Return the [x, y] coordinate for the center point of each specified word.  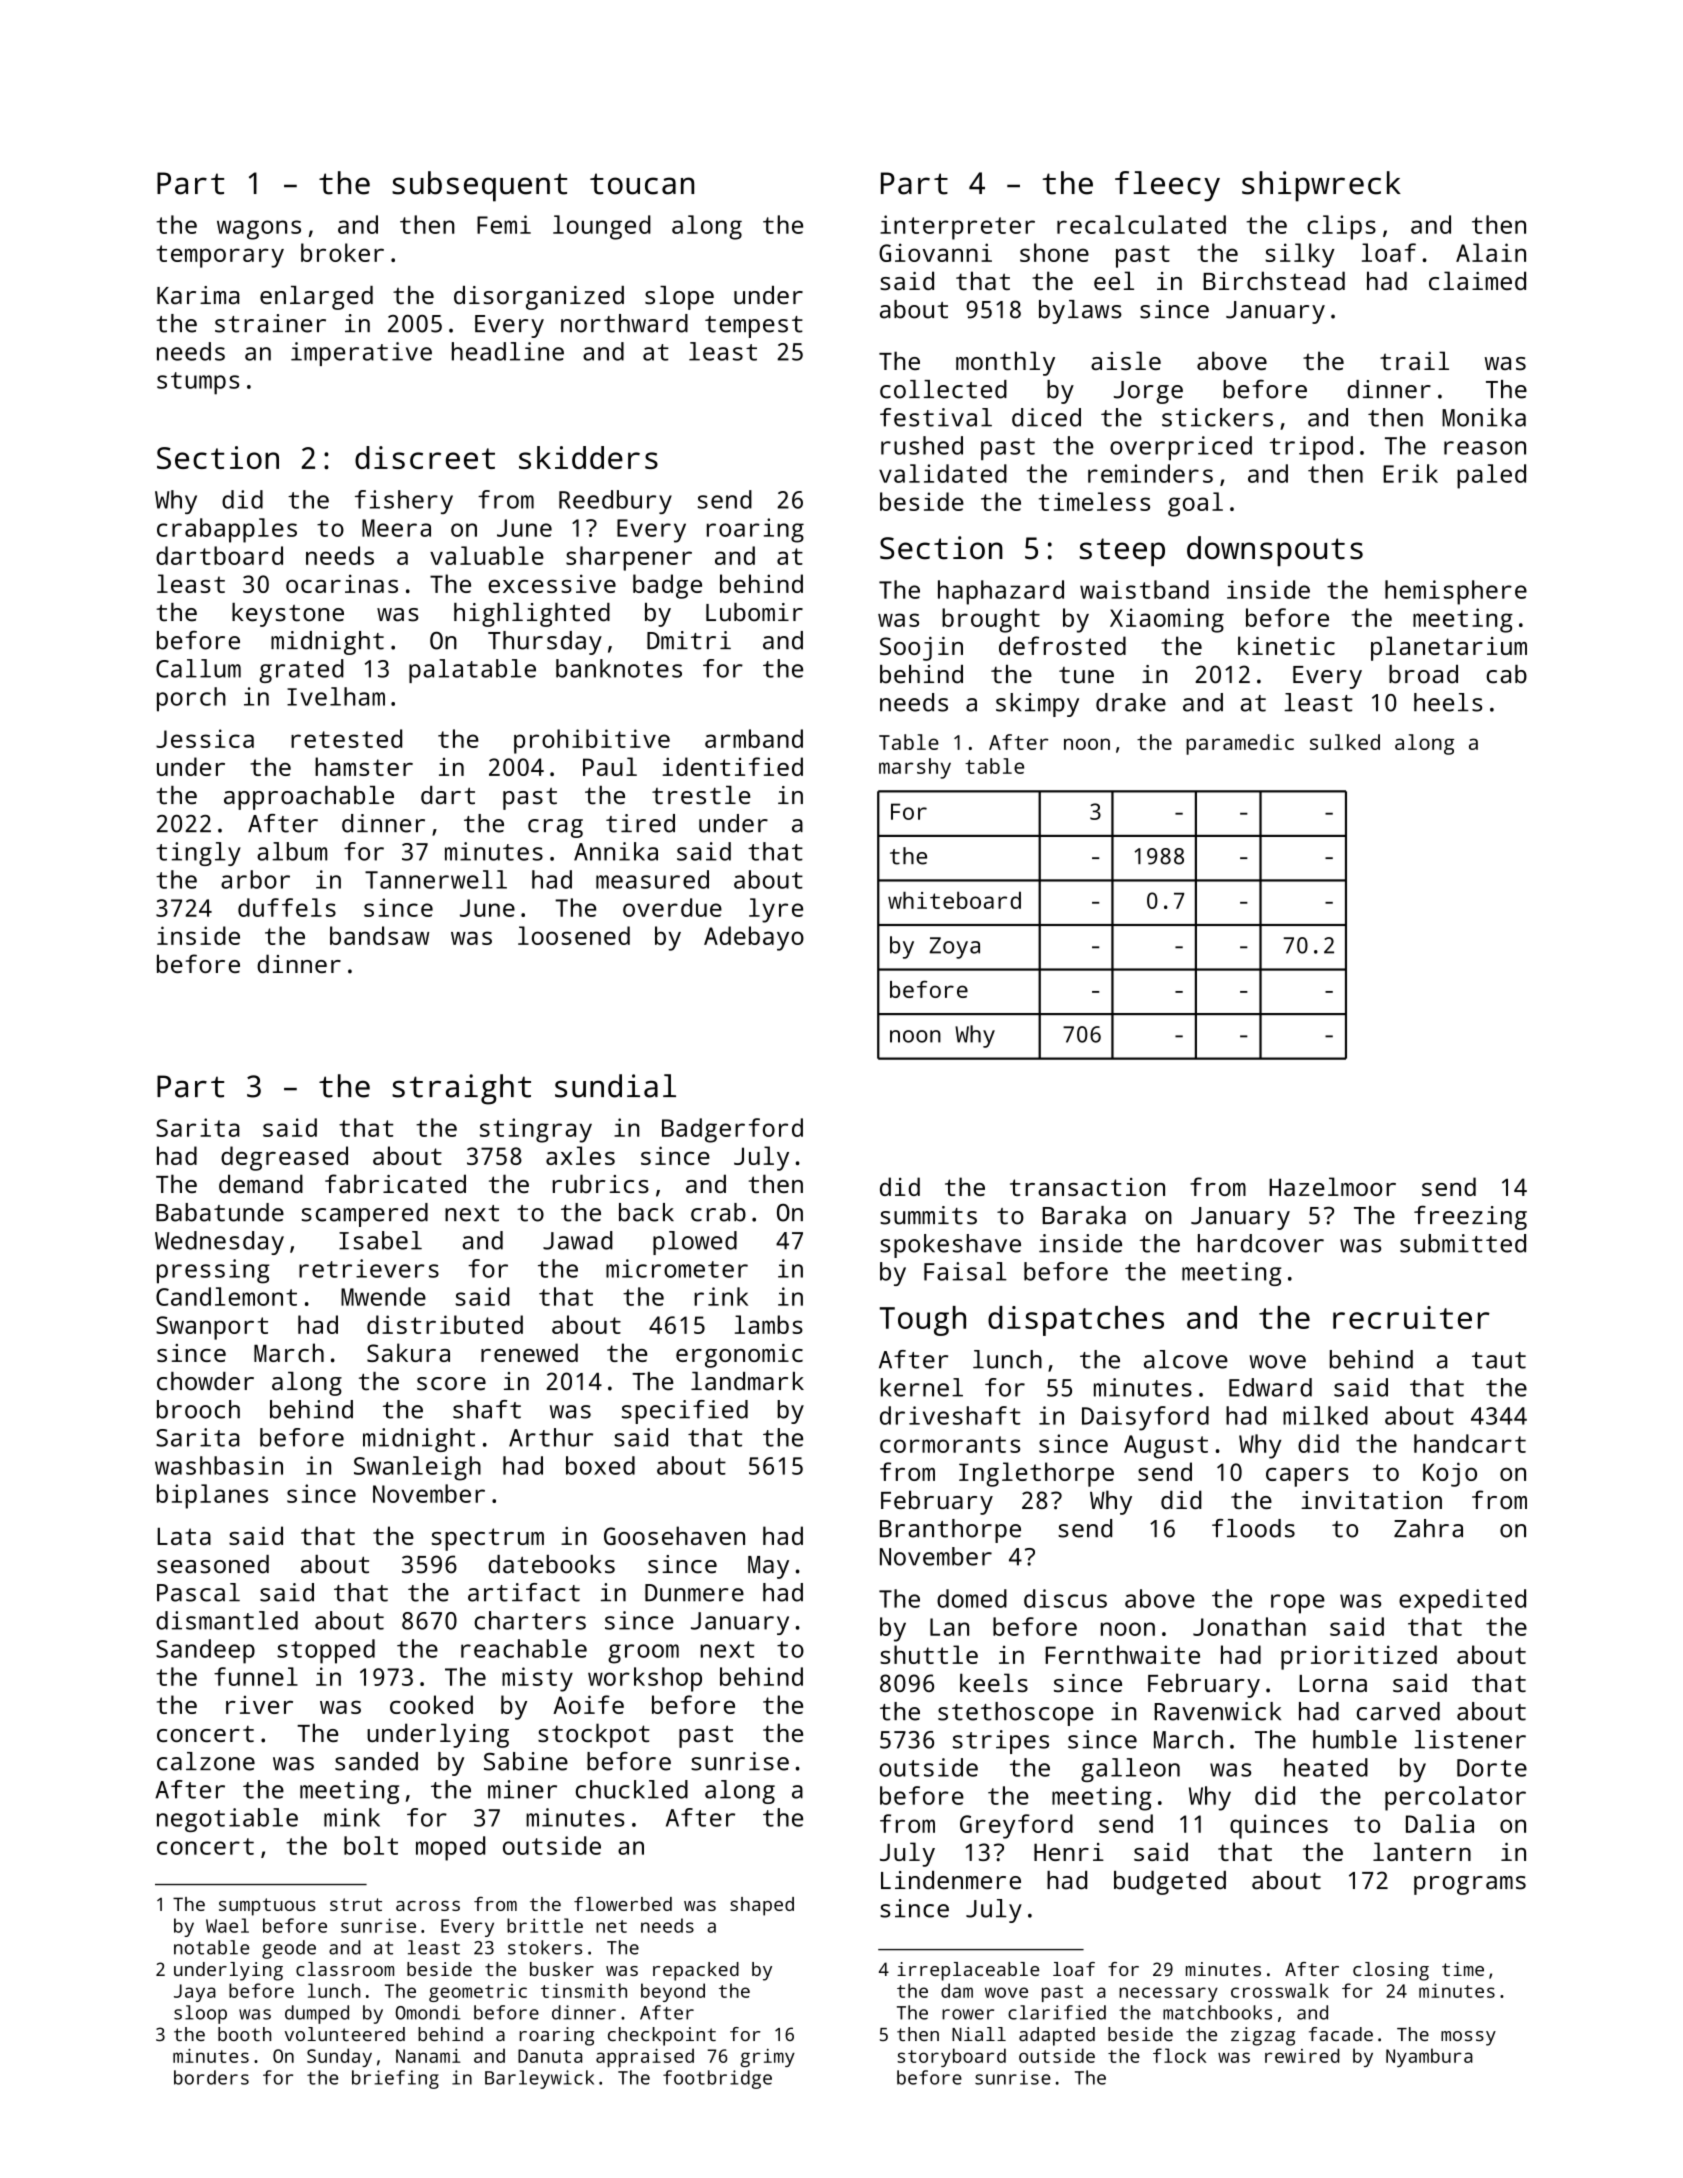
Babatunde [220, 1212]
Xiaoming [1167, 620]
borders [211, 2077]
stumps [198, 383]
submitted [1463, 1243]
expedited [1462, 1601]
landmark [747, 1381]
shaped [762, 1906]
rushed [922, 445]
